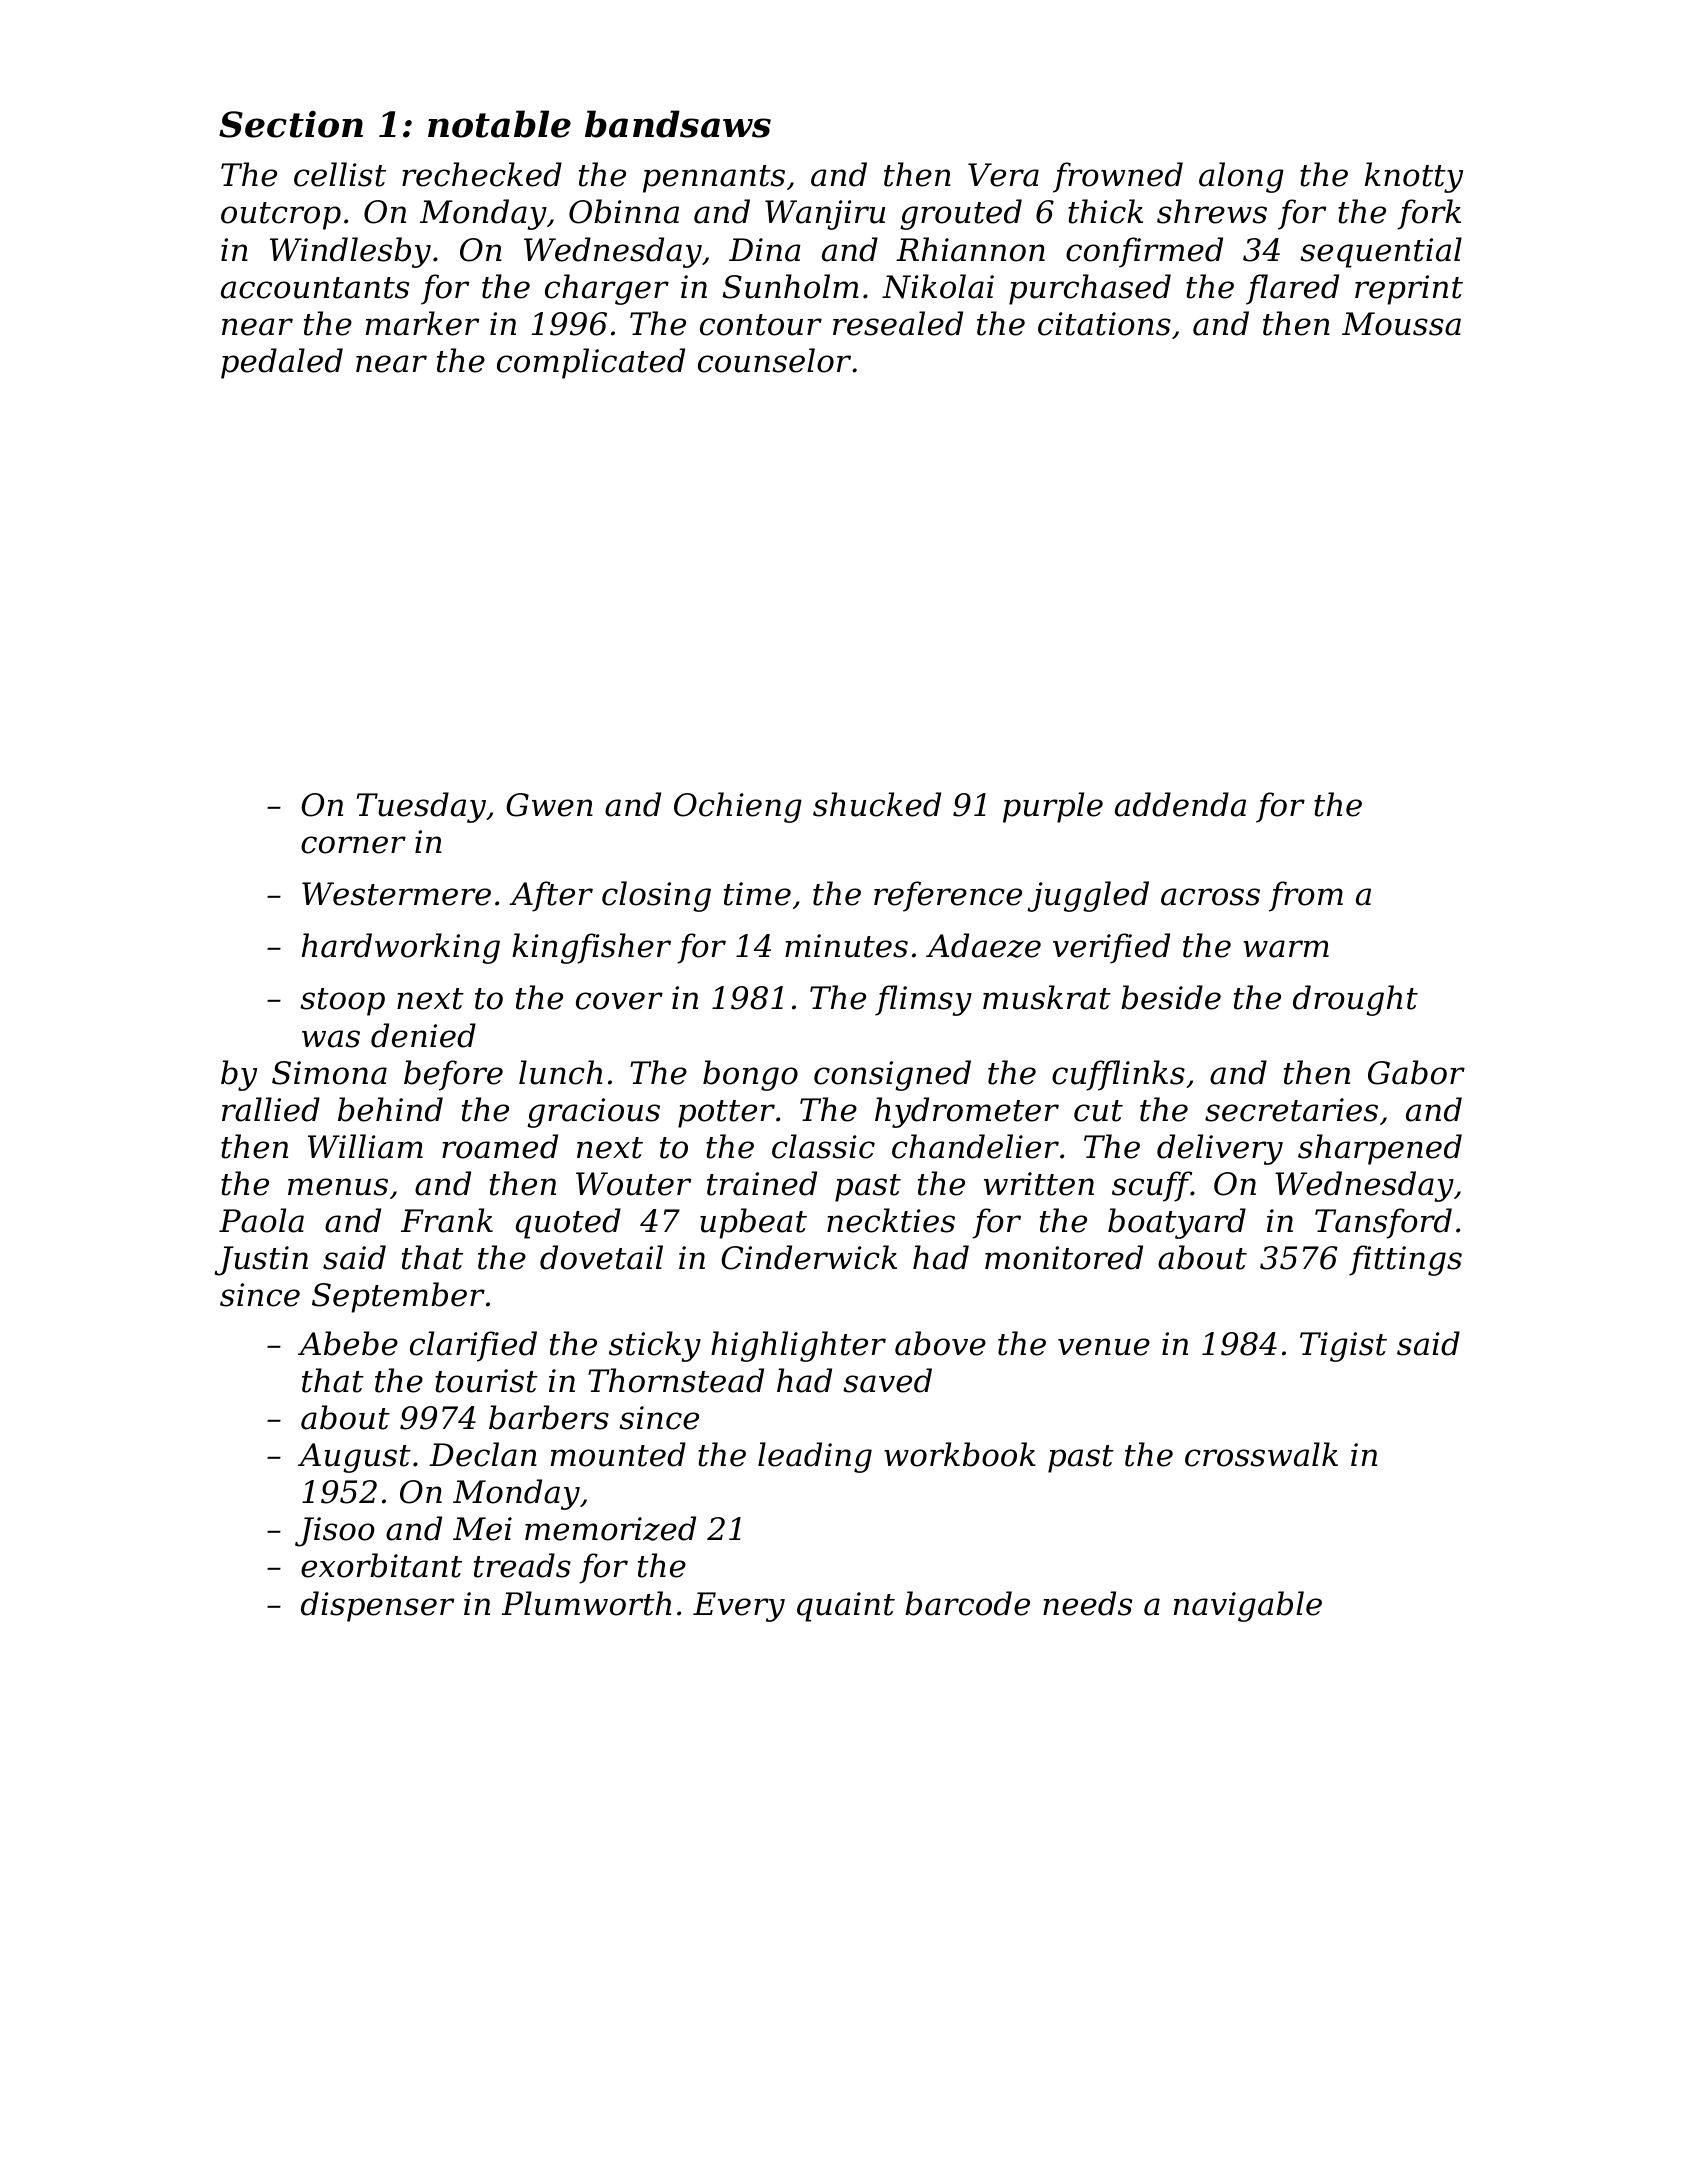 The height and width of the screenshot is (2178, 1683). I want to click on marker, so click(422, 323).
